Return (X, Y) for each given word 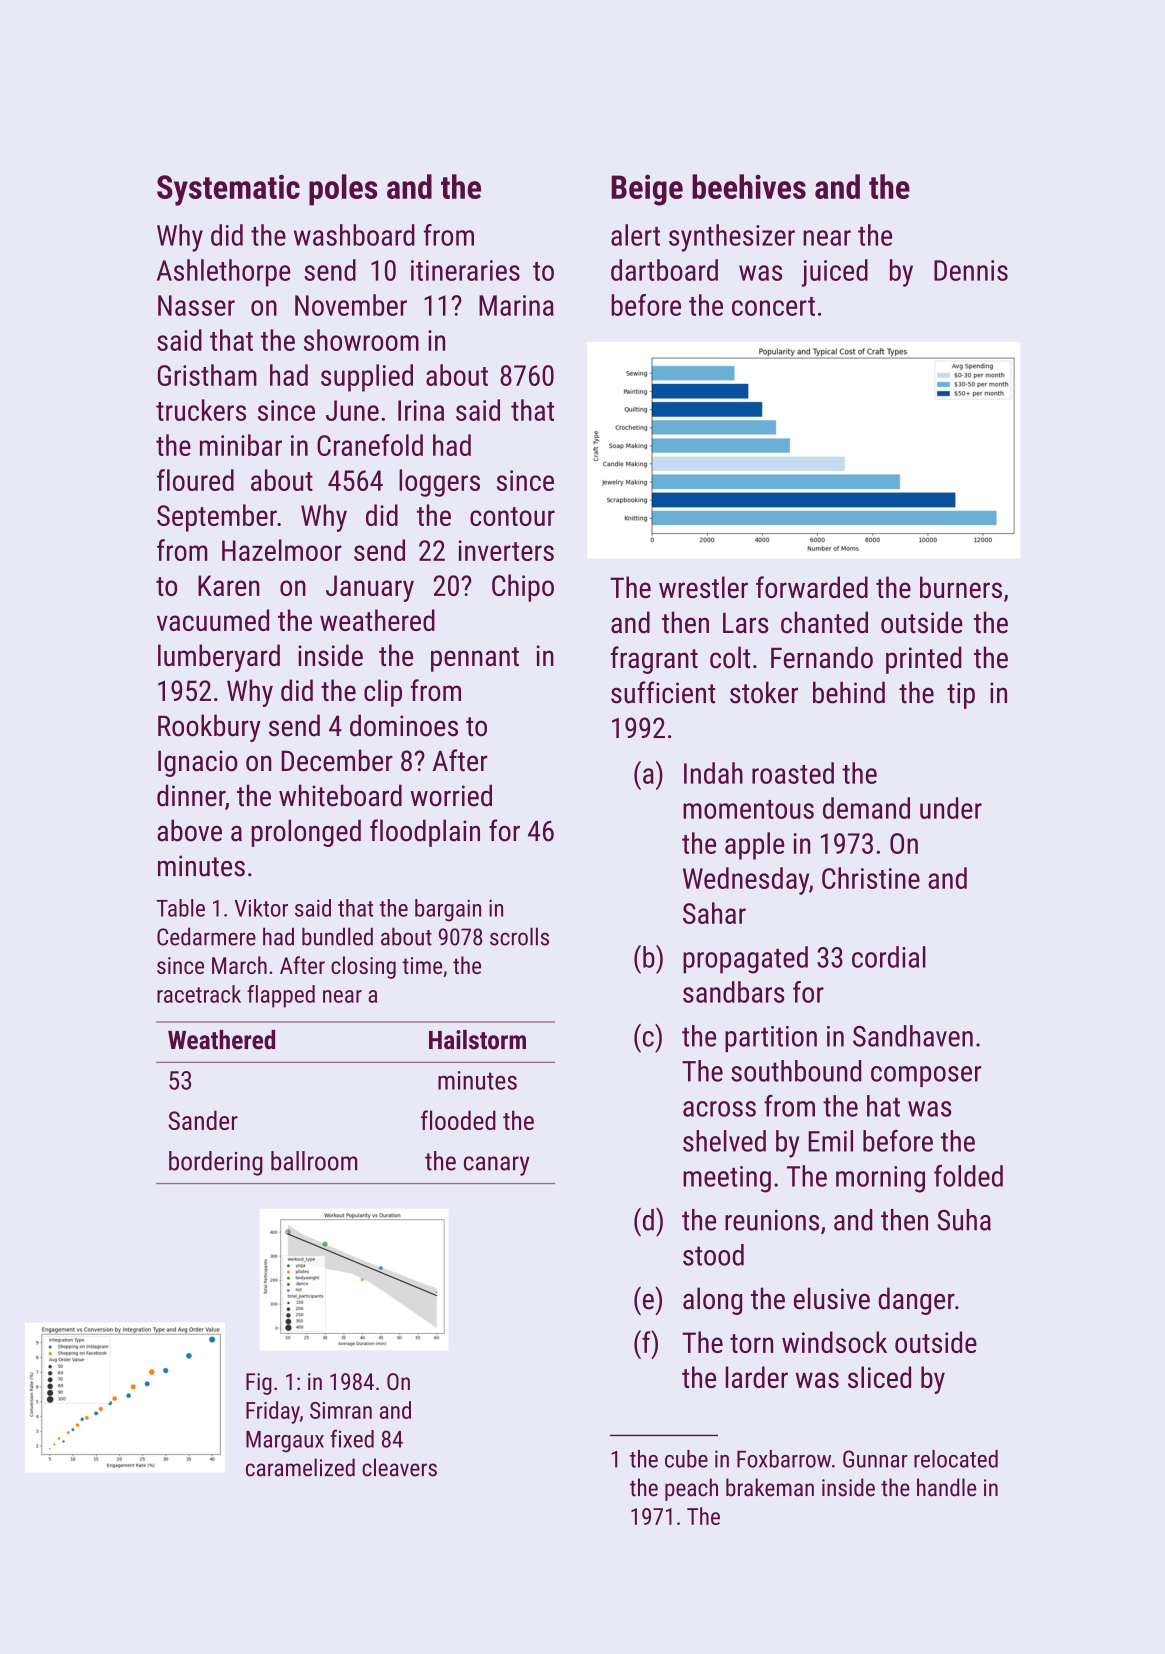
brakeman (770, 1487)
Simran (341, 1410)
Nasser (196, 305)
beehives (749, 186)
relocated (956, 1459)
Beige (647, 190)
